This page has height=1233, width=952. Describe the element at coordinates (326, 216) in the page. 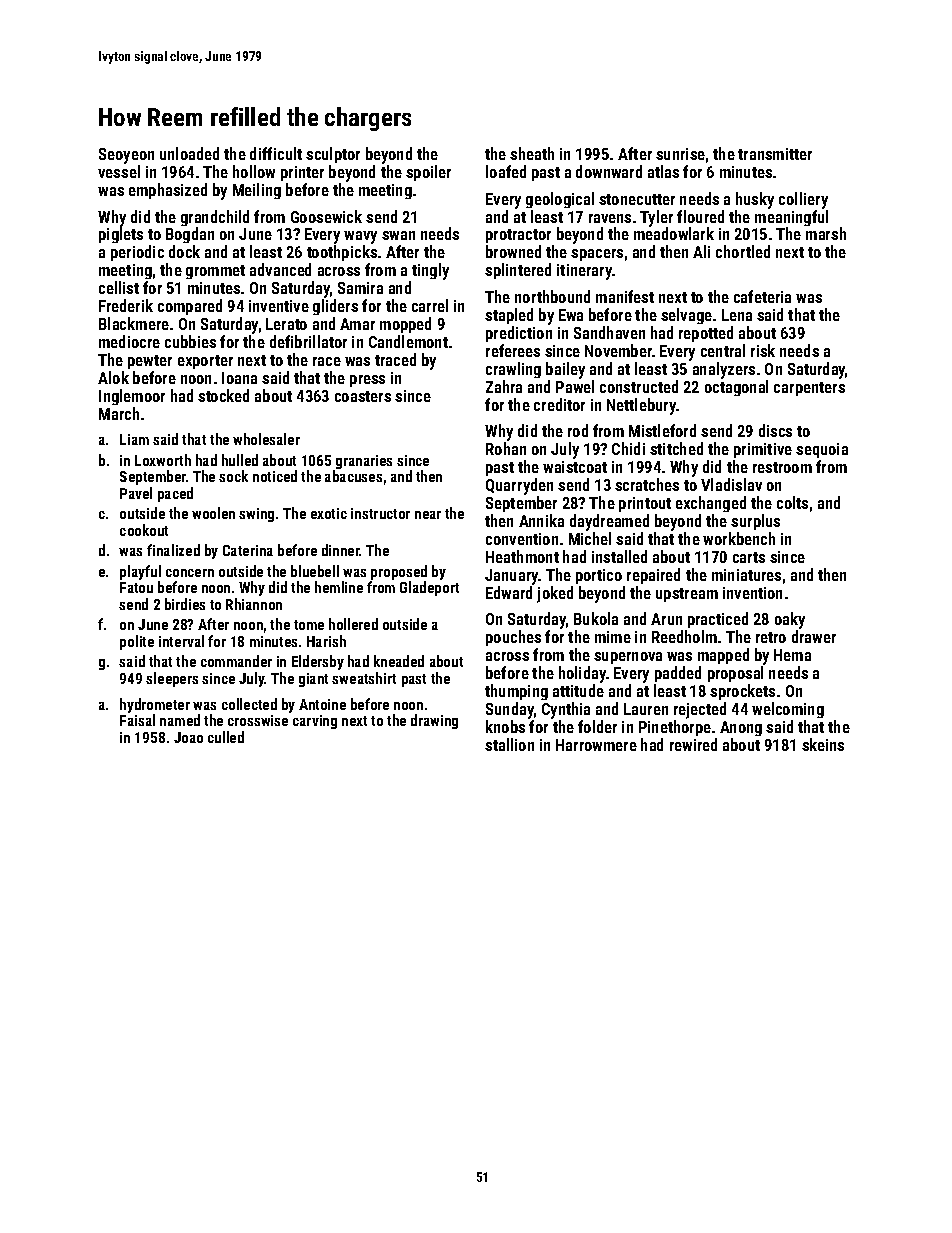

I see `Goosewick` at that location.
